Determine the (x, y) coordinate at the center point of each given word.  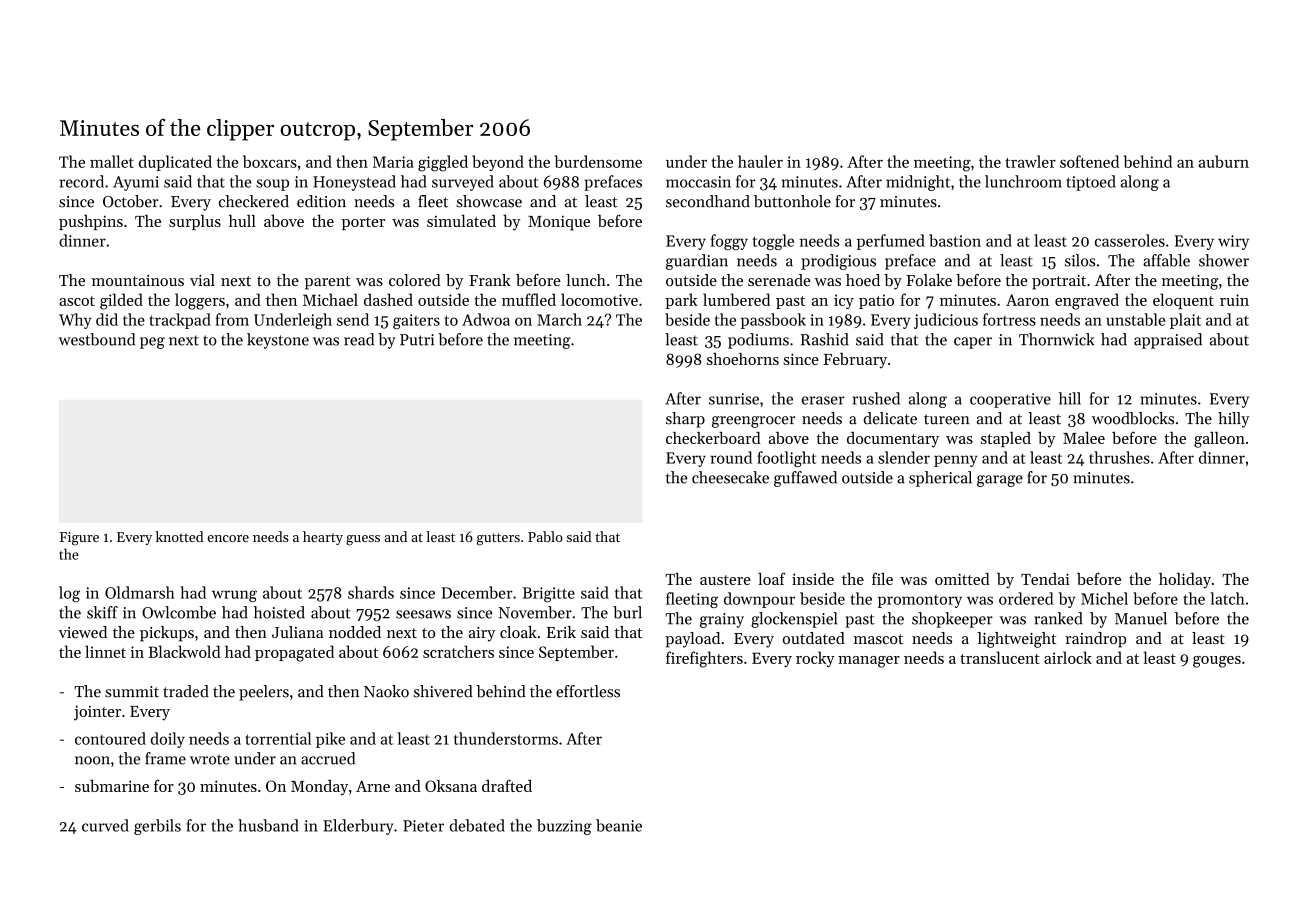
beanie (619, 825)
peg (152, 343)
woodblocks (1133, 418)
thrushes (1119, 457)
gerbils (157, 827)
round (731, 457)
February (855, 361)
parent (328, 283)
